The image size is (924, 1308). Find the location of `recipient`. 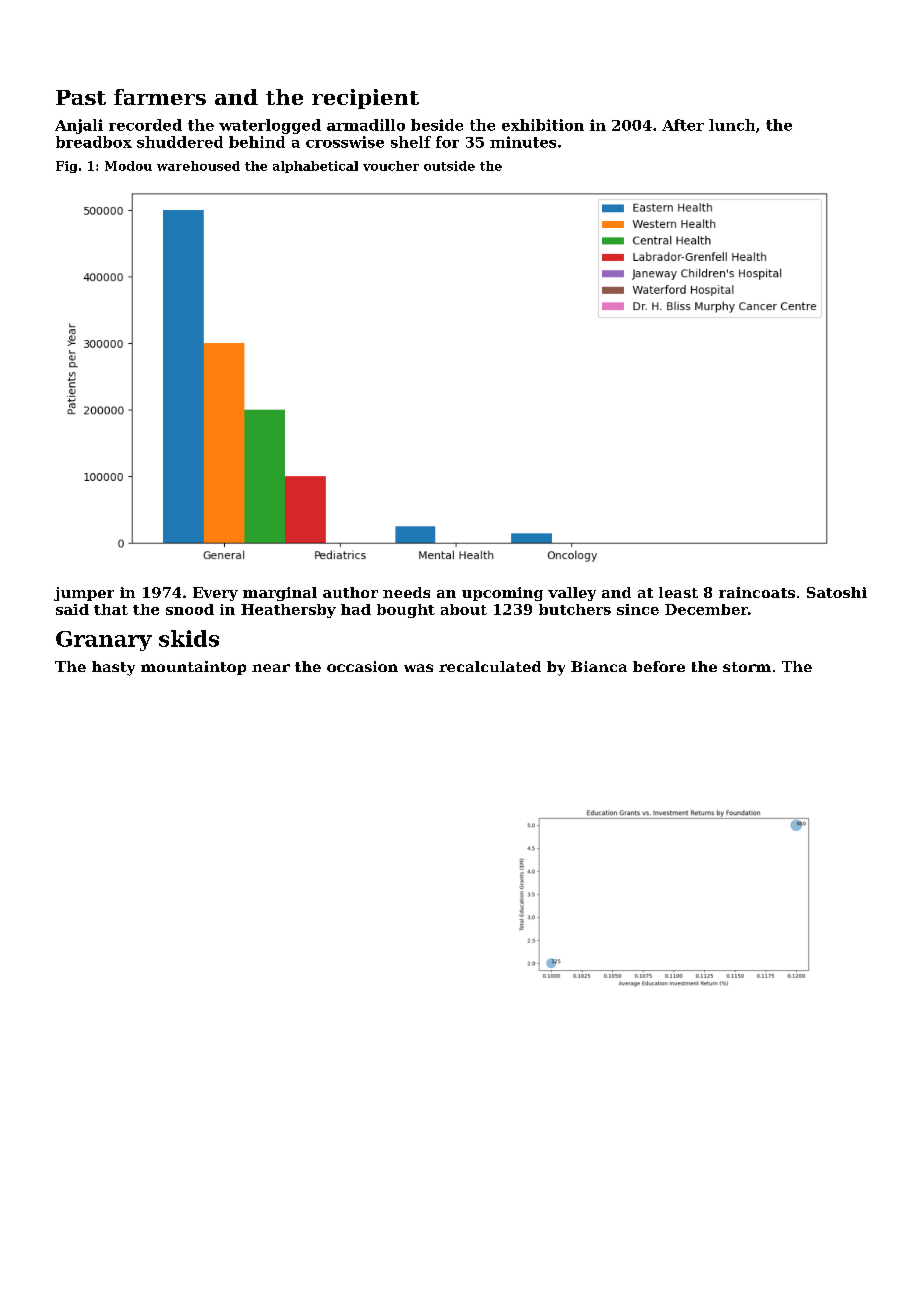

recipient is located at coordinates (365, 99).
